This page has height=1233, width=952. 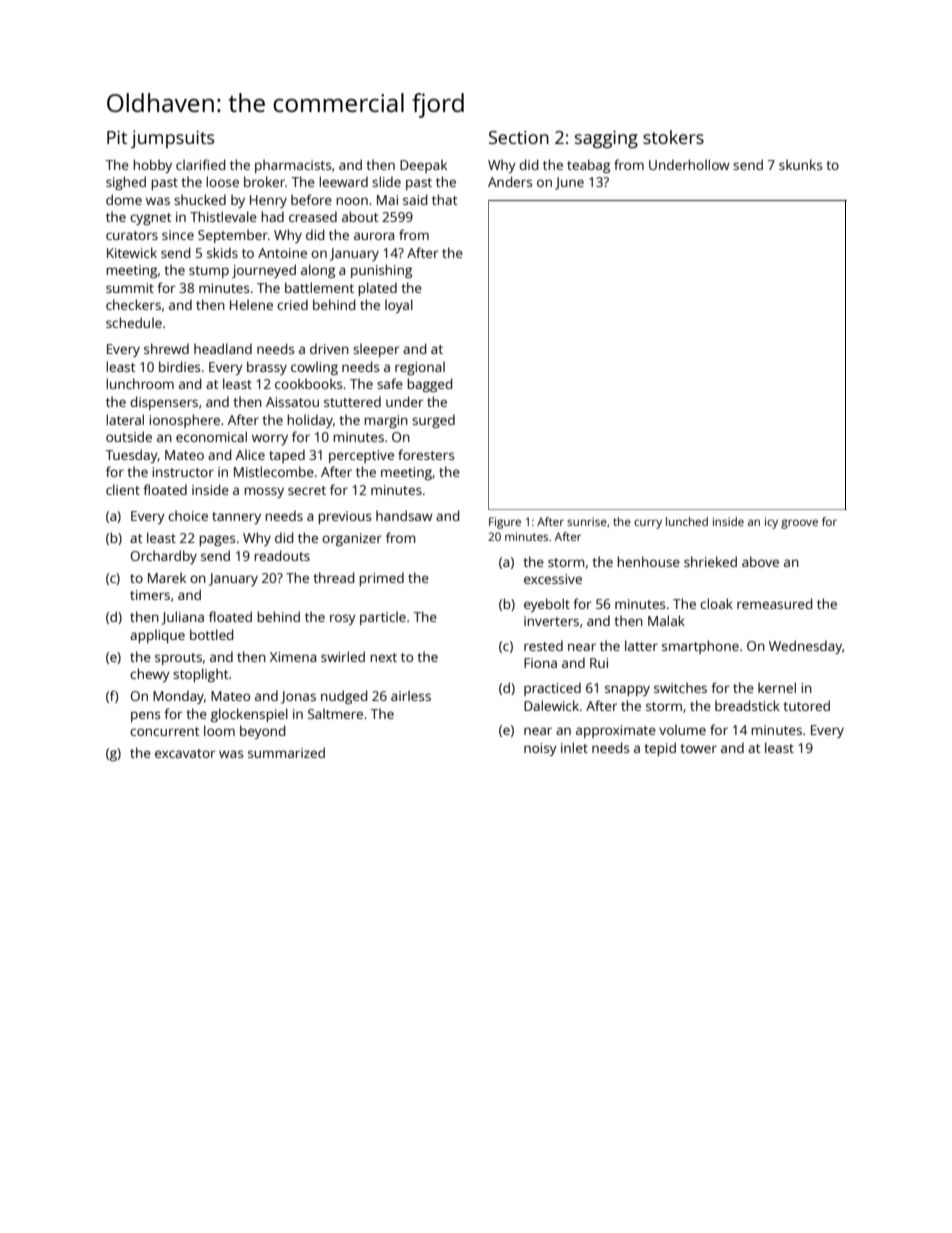 What do you see at coordinates (132, 456) in the page?
I see `Tuesday` at bounding box center [132, 456].
